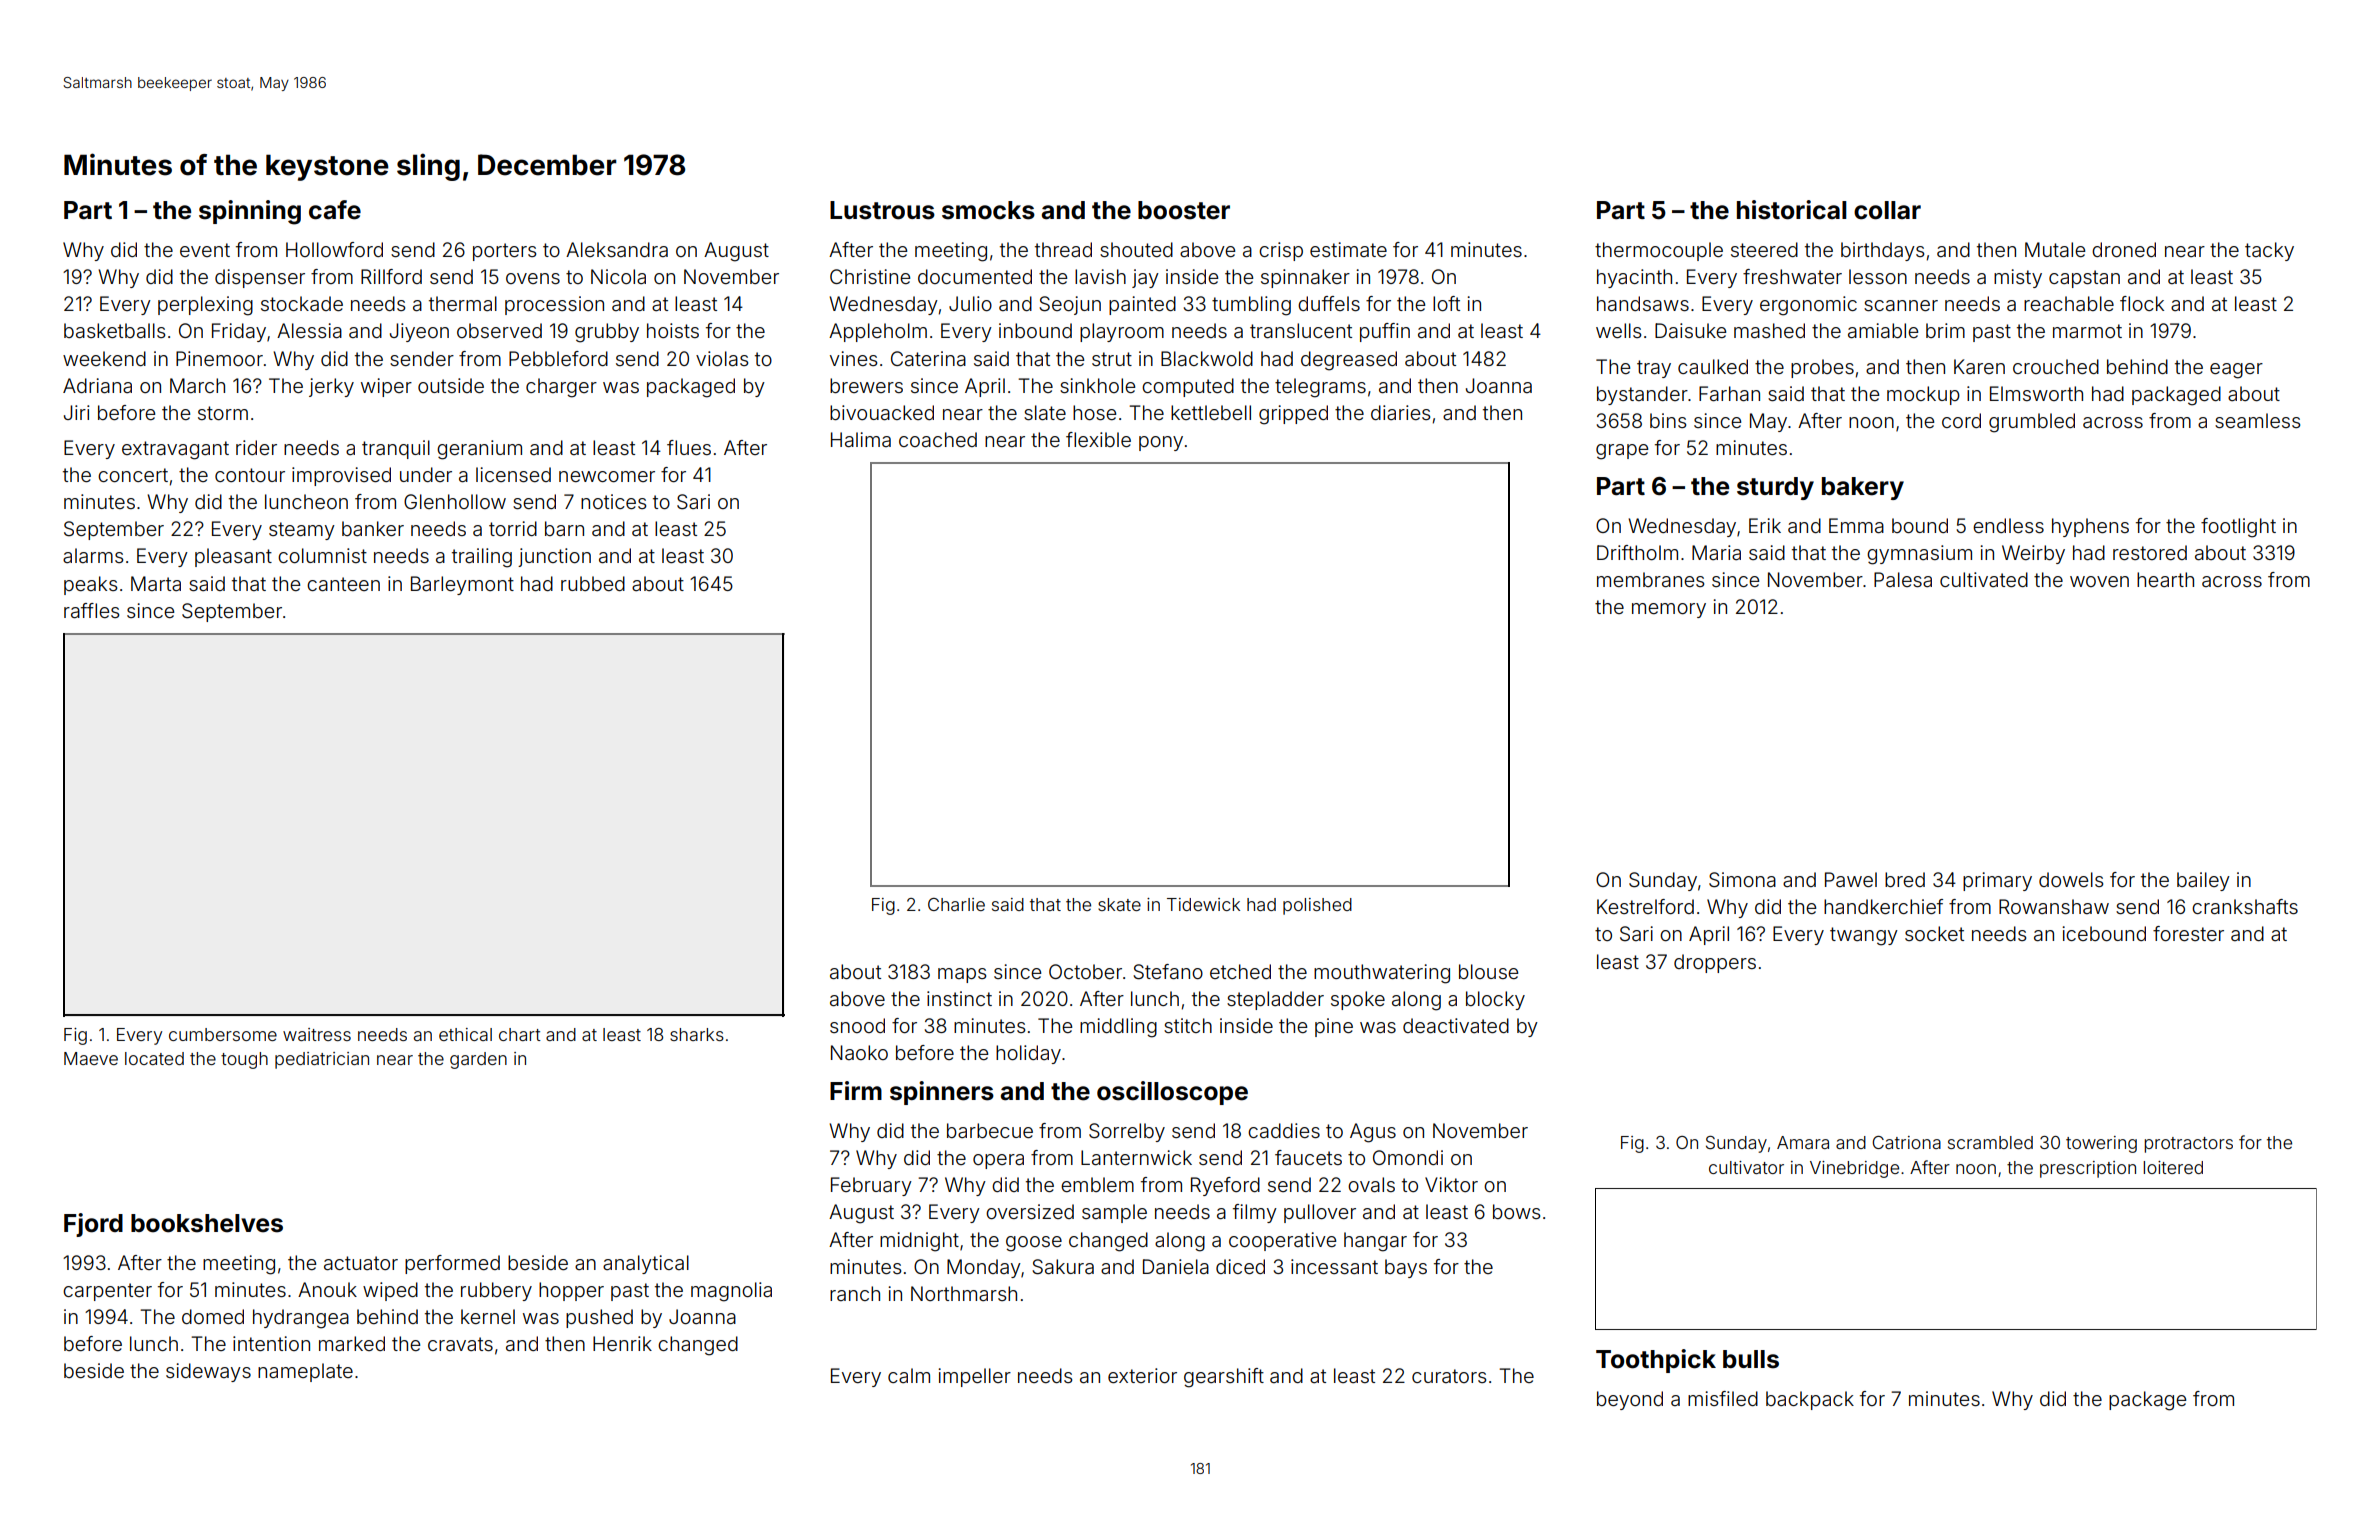 The width and height of the document is (2380, 1540). What do you see at coordinates (1715, 963) in the document?
I see `droppers` at bounding box center [1715, 963].
